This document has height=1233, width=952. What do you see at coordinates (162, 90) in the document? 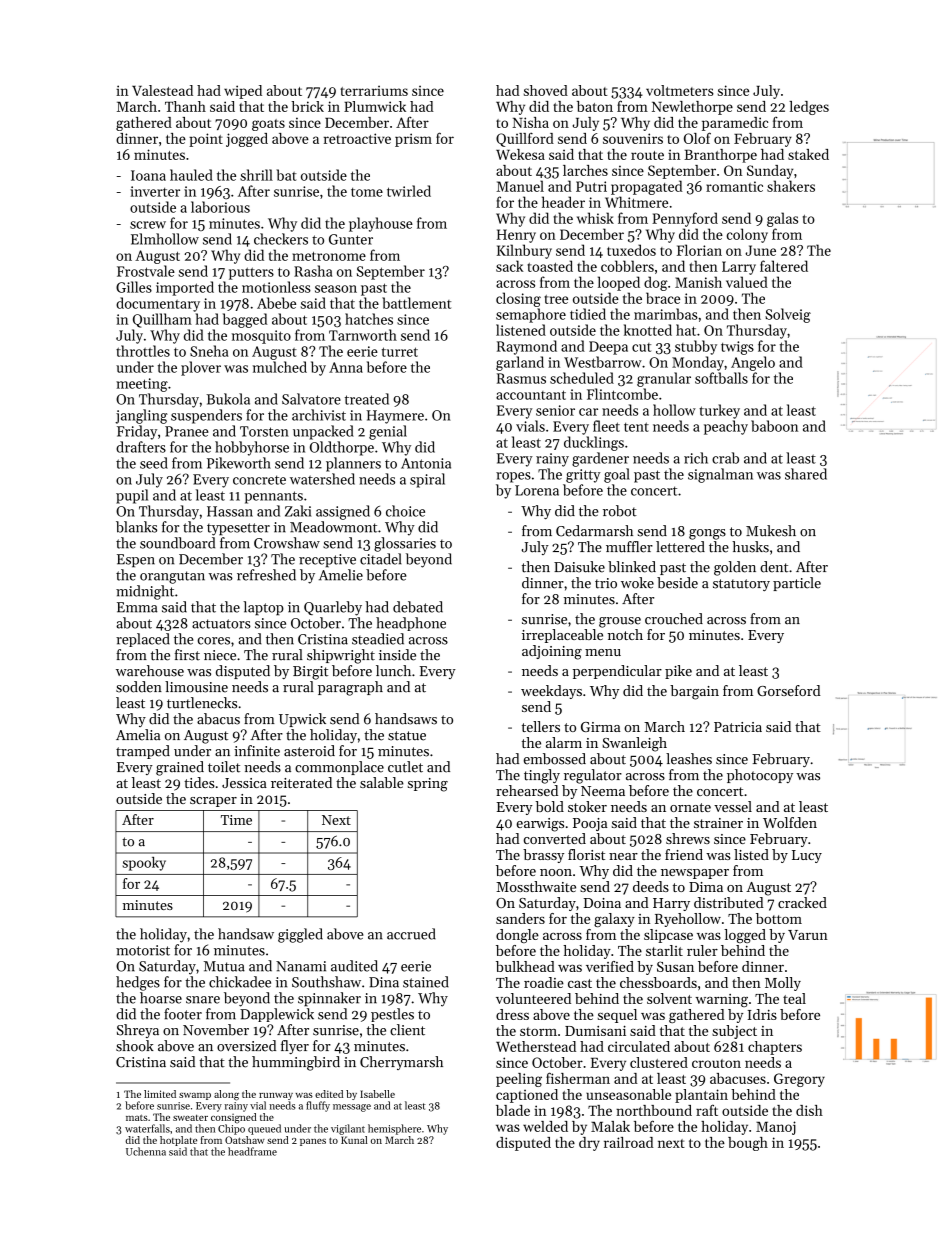
I see `Valestead` at bounding box center [162, 90].
